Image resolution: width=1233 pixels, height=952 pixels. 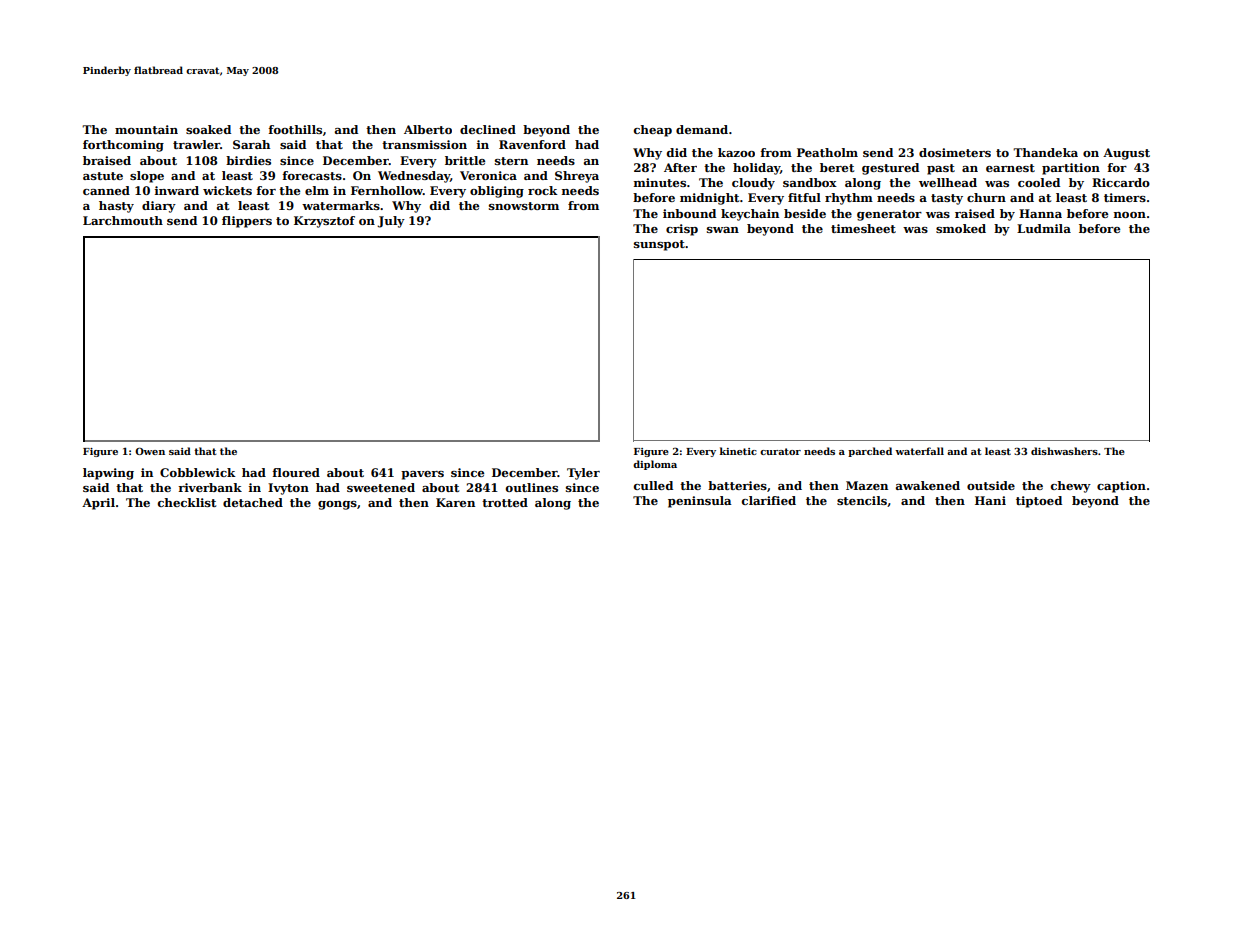 What do you see at coordinates (919, 451) in the screenshot?
I see `waterfall` at bounding box center [919, 451].
